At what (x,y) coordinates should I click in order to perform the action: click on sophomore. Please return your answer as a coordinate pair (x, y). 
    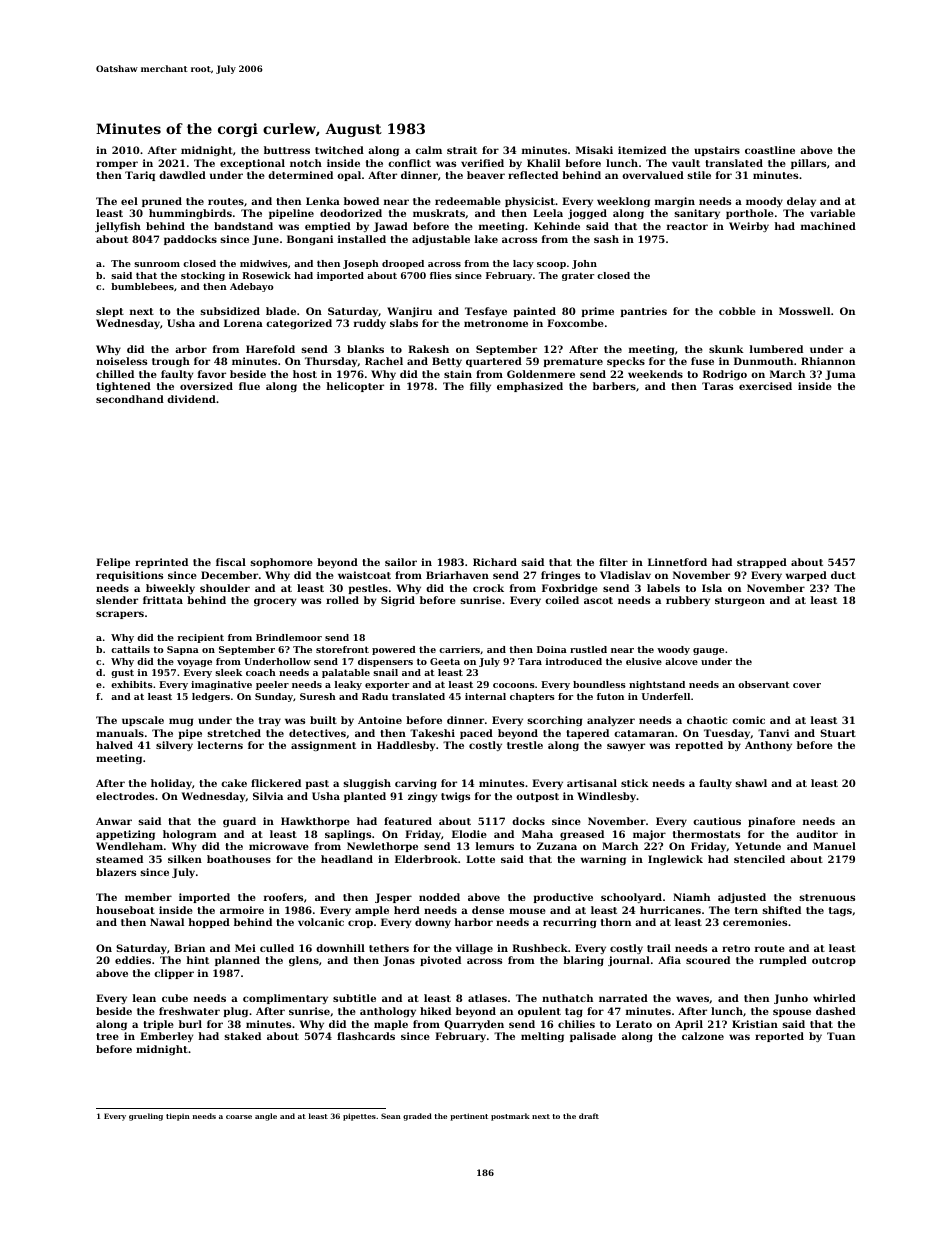
    Looking at the image, I should click on (281, 563).
